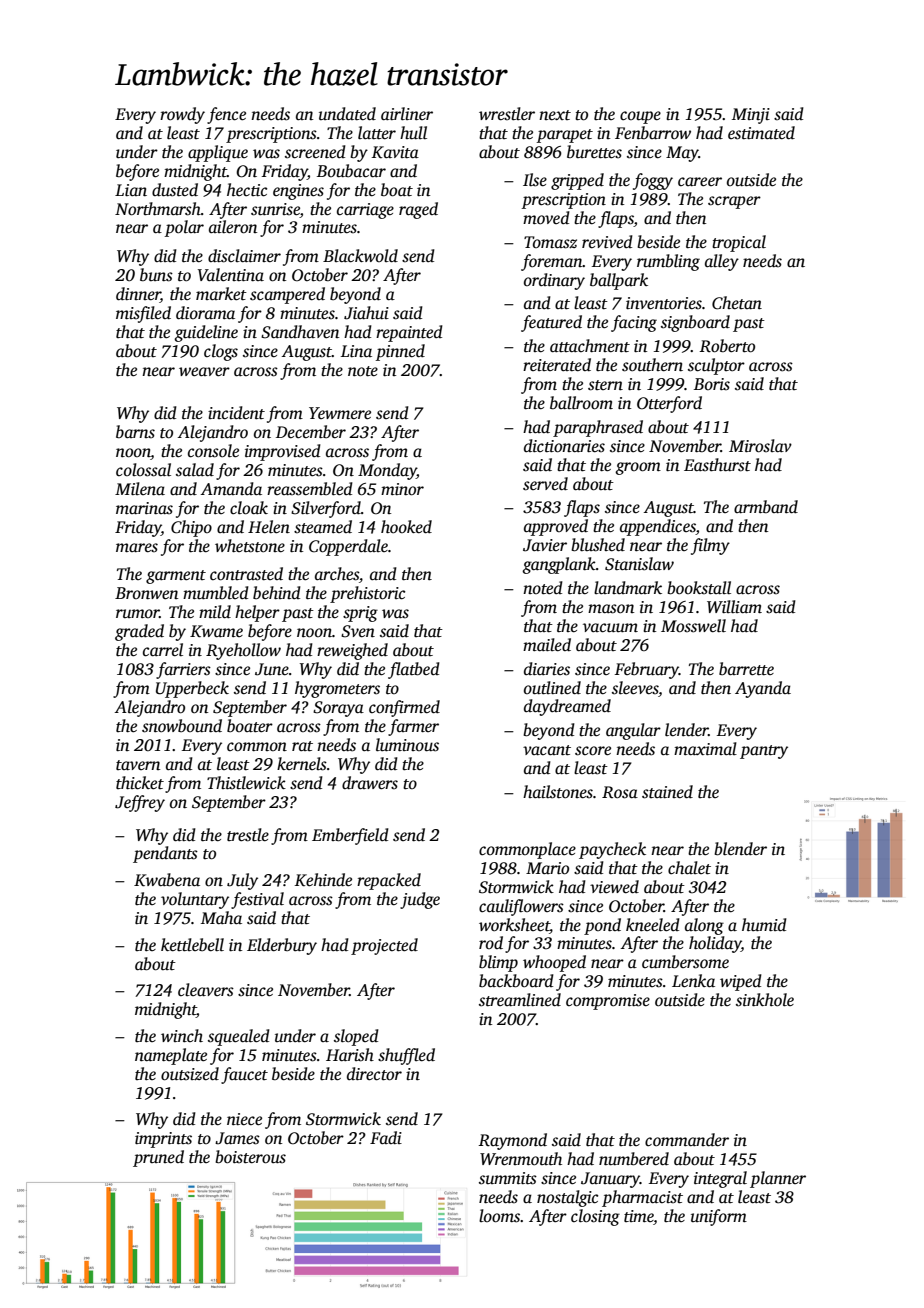 This screenshot has height=1308, width=924. What do you see at coordinates (192, 689) in the screenshot?
I see `Upperbeck` at bounding box center [192, 689].
